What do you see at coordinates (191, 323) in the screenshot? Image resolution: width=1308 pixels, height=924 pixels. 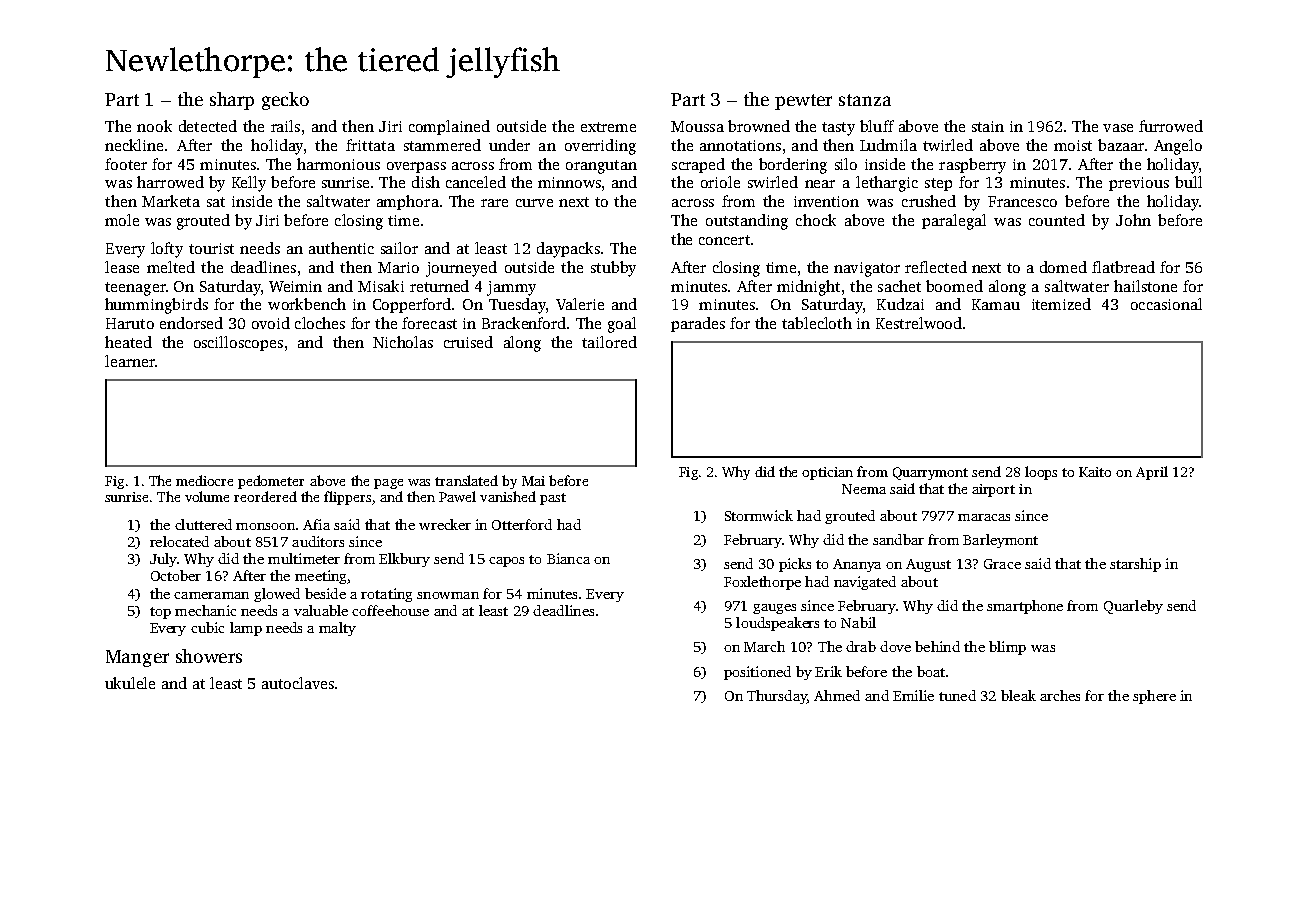 I see `endorsed` at bounding box center [191, 323].
